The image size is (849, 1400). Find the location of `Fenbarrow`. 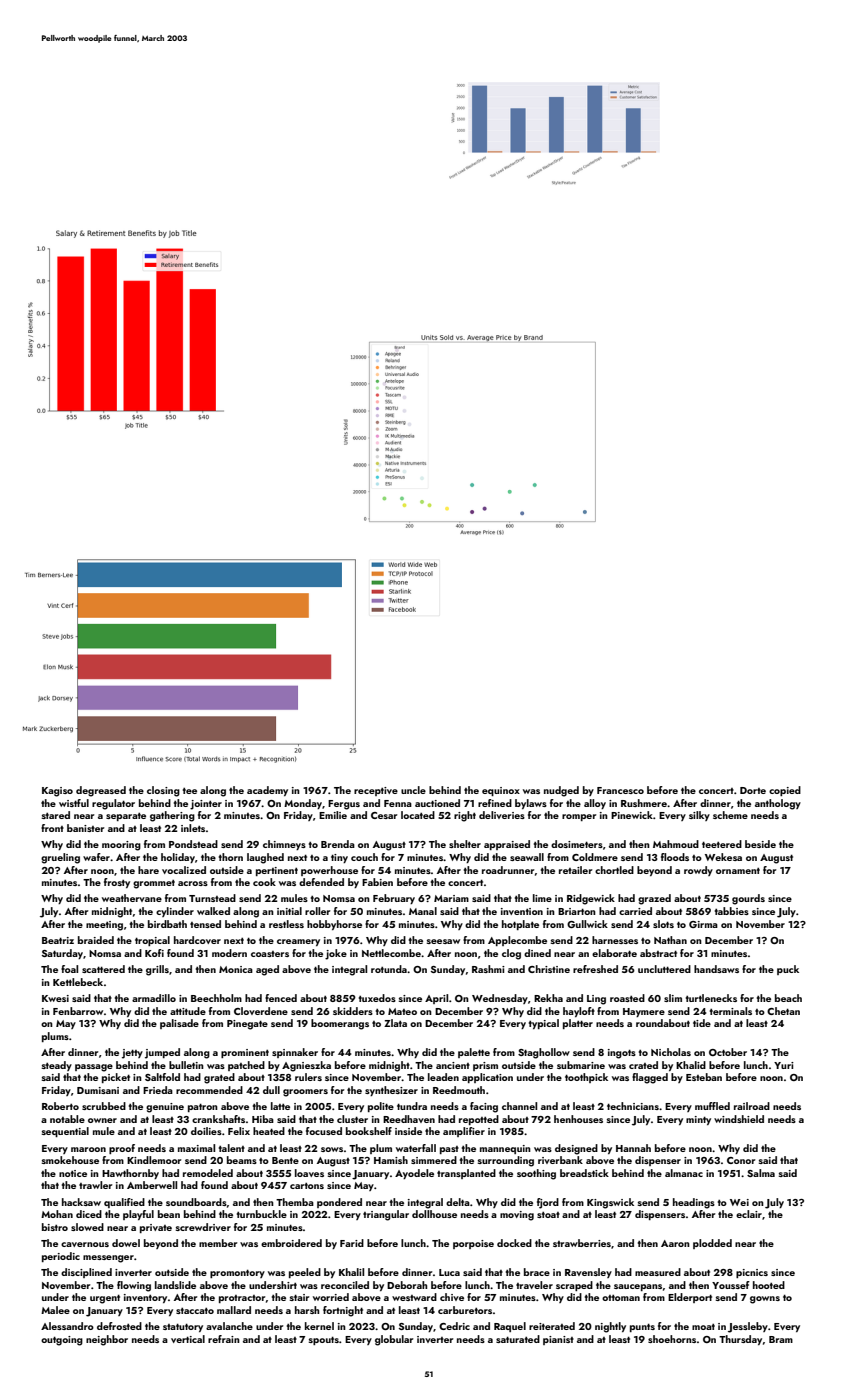

Fenbarrow is located at coordinates (78, 1011).
